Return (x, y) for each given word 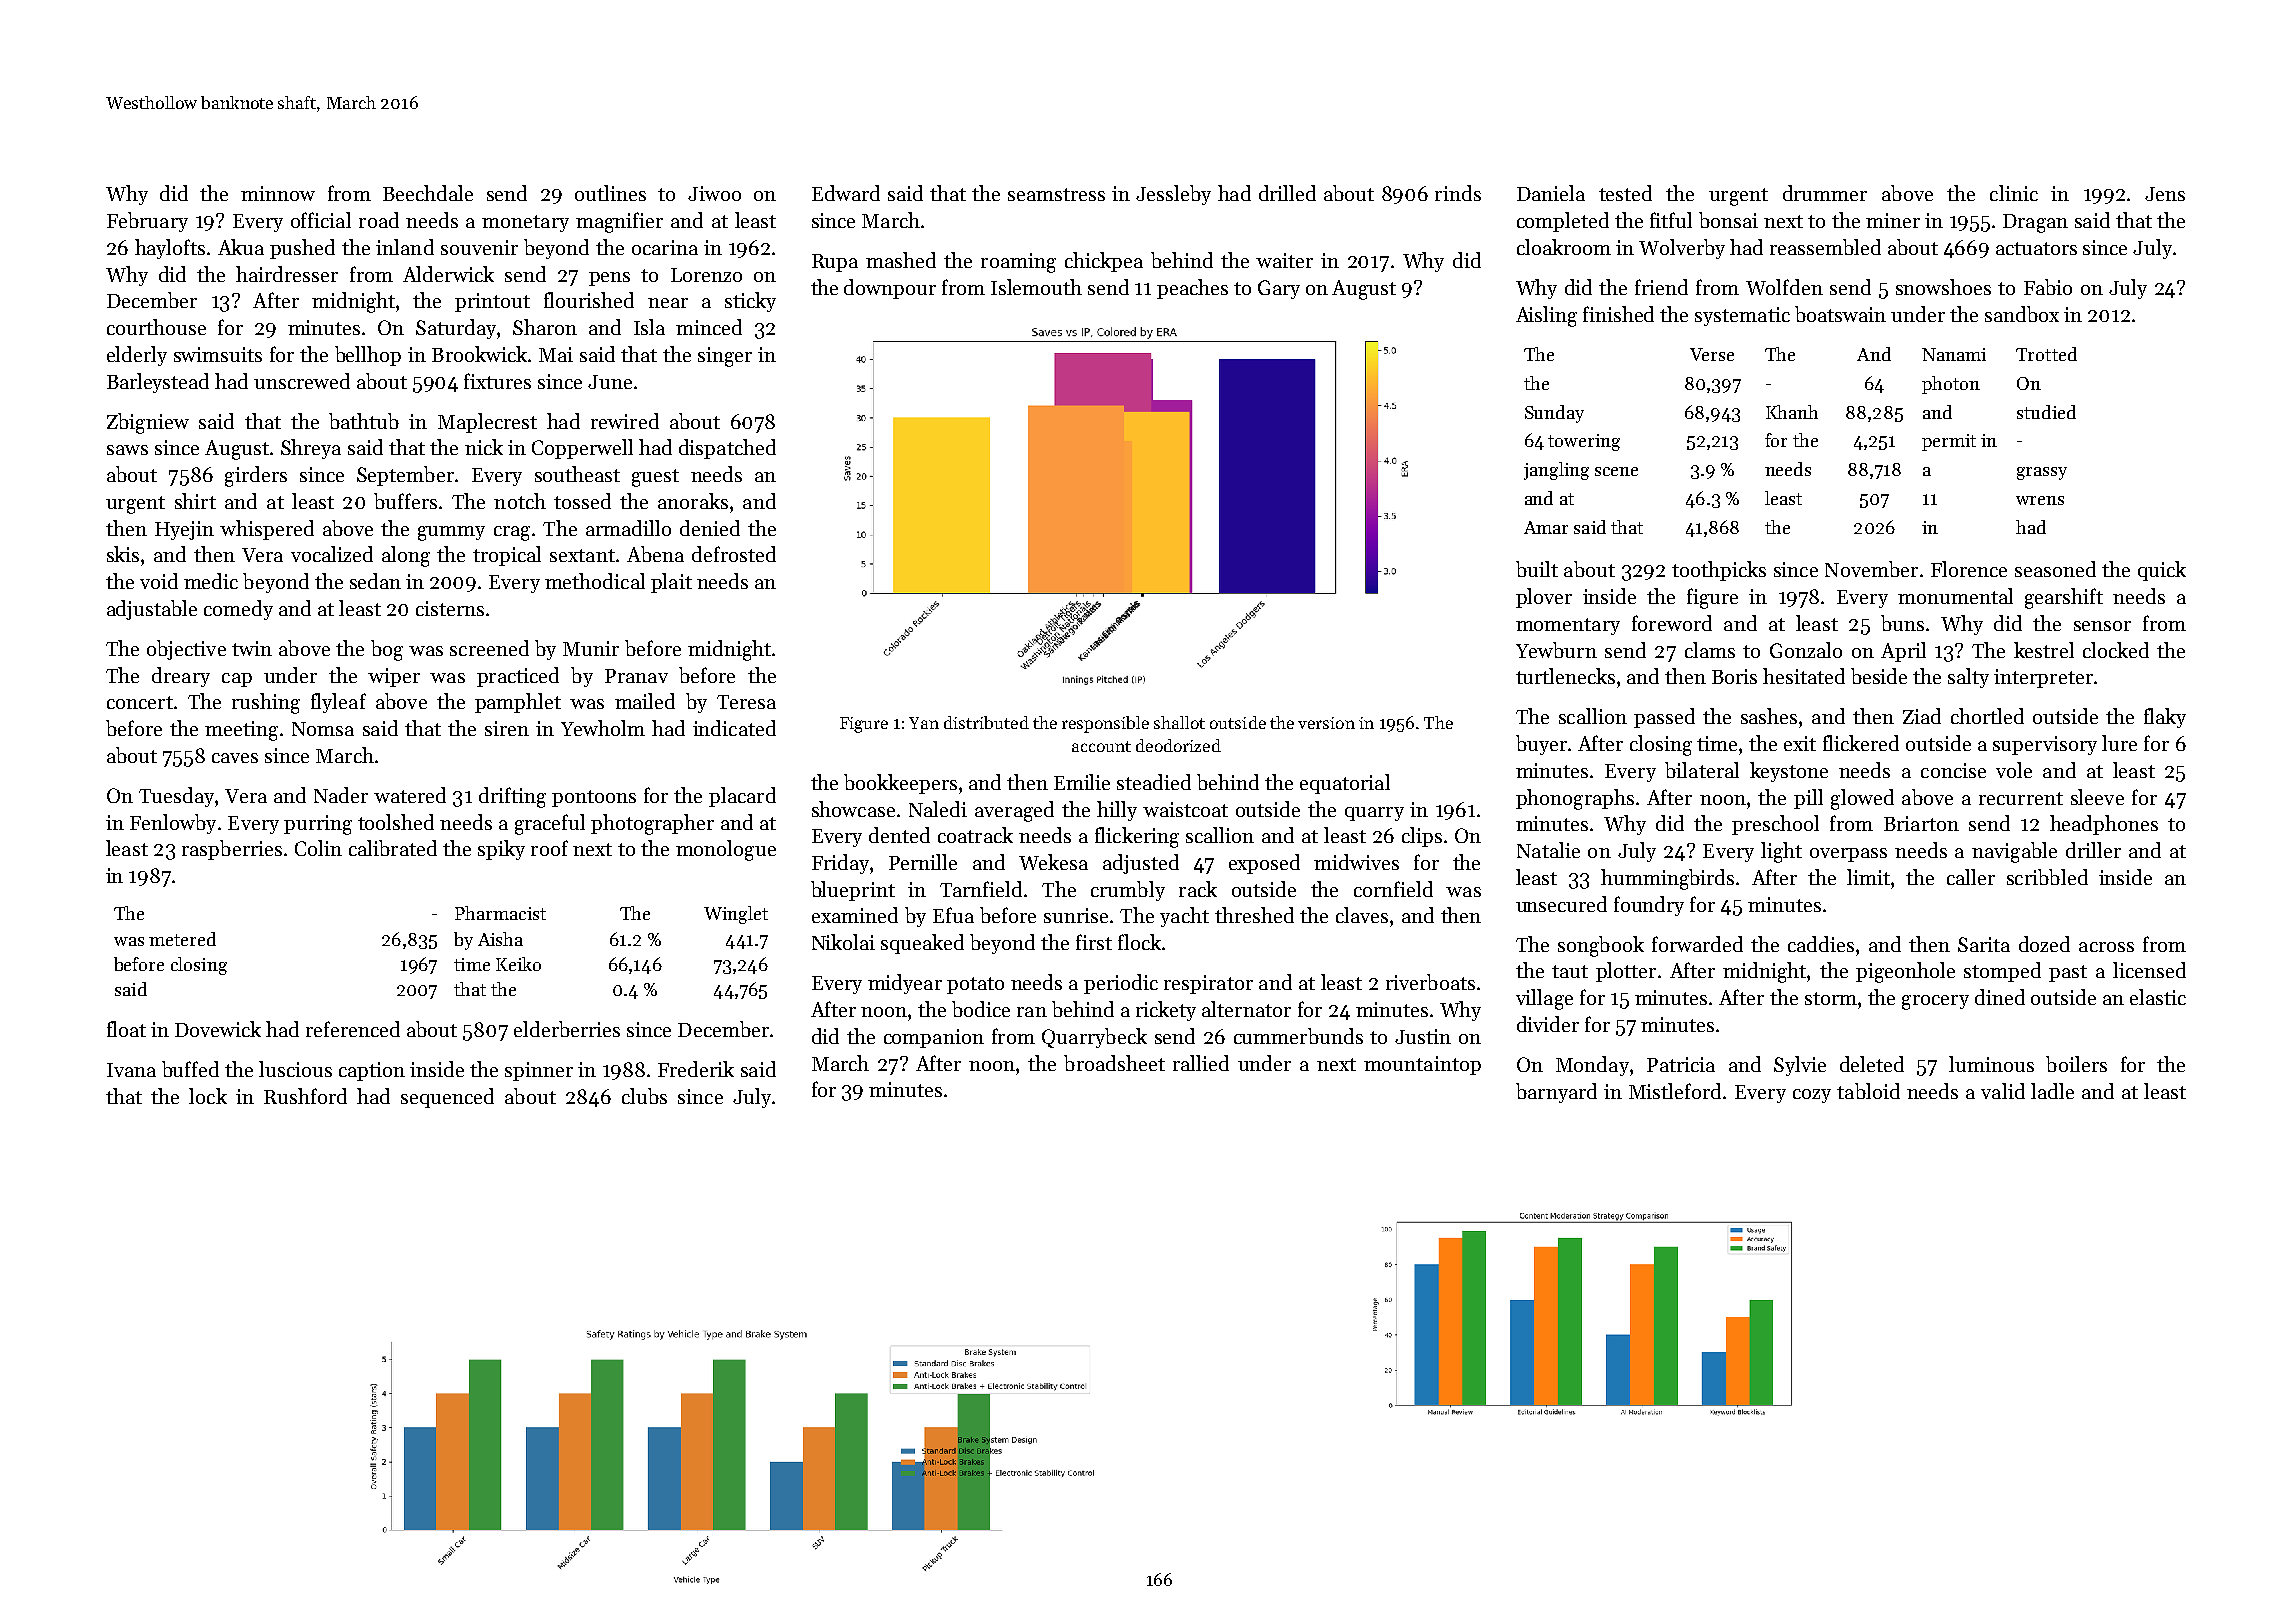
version (1326, 723)
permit (1949, 442)
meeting (241, 731)
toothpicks (1719, 571)
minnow (278, 193)
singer (725, 357)
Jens (2165, 194)
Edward (846, 193)
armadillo (628, 528)
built (1537, 569)
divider (1548, 1024)
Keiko (518, 964)
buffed (190, 1069)
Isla (649, 327)
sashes (1769, 716)
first (1094, 942)
